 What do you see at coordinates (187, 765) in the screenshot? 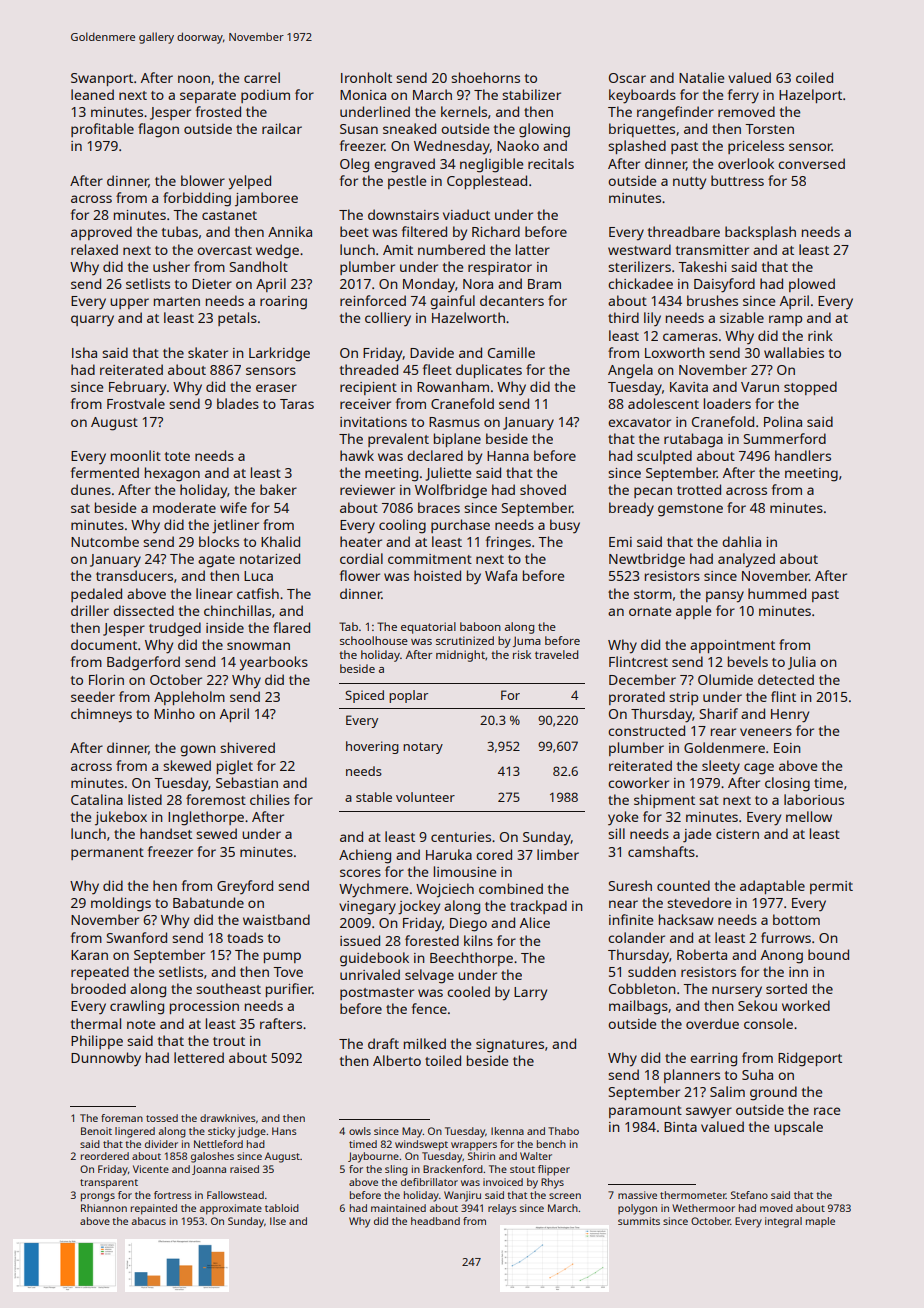
I see `skewed` at bounding box center [187, 765].
